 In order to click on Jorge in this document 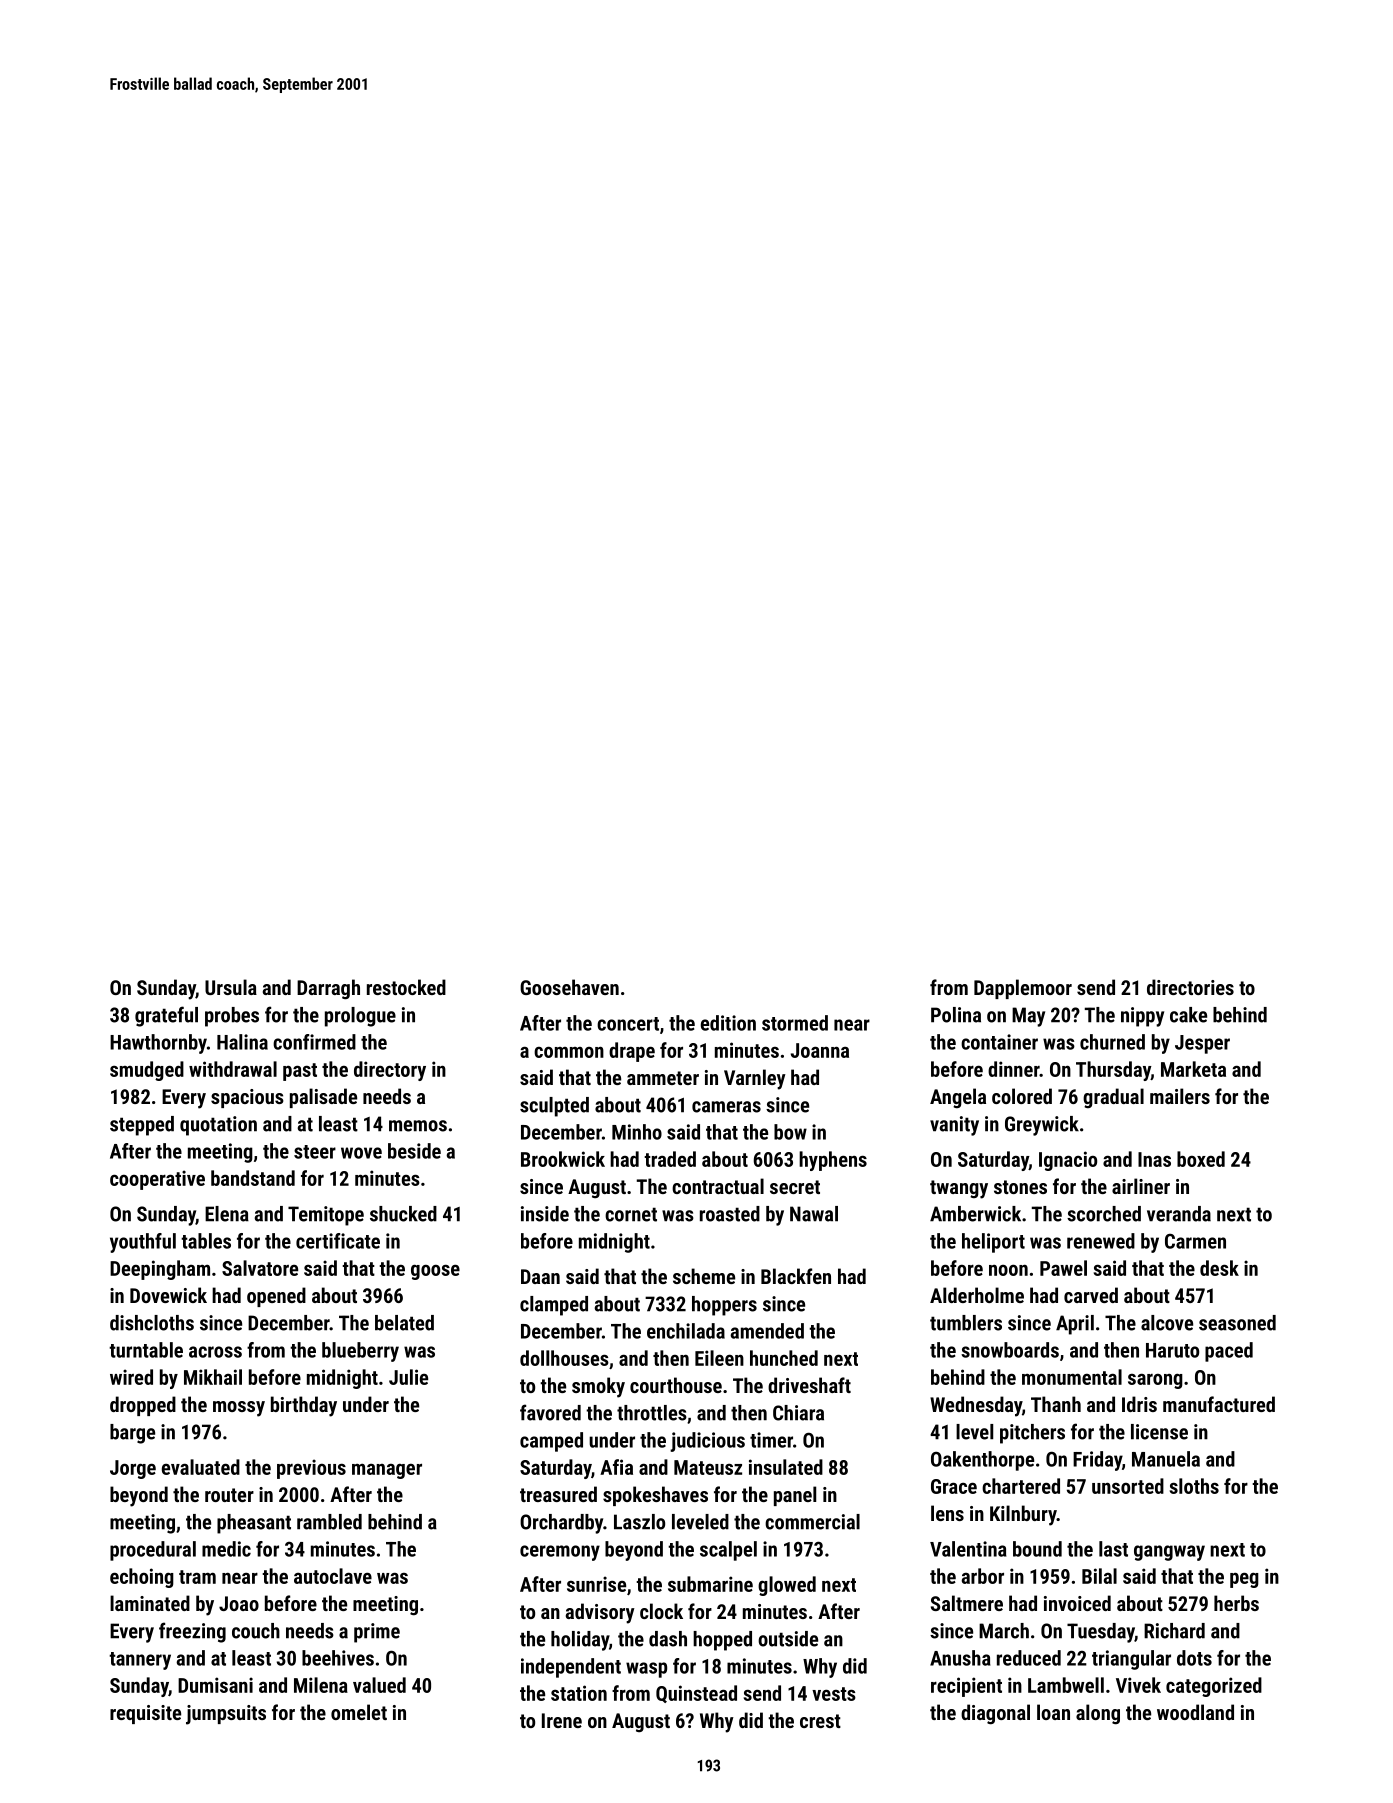, I will do `click(133, 1469)`.
